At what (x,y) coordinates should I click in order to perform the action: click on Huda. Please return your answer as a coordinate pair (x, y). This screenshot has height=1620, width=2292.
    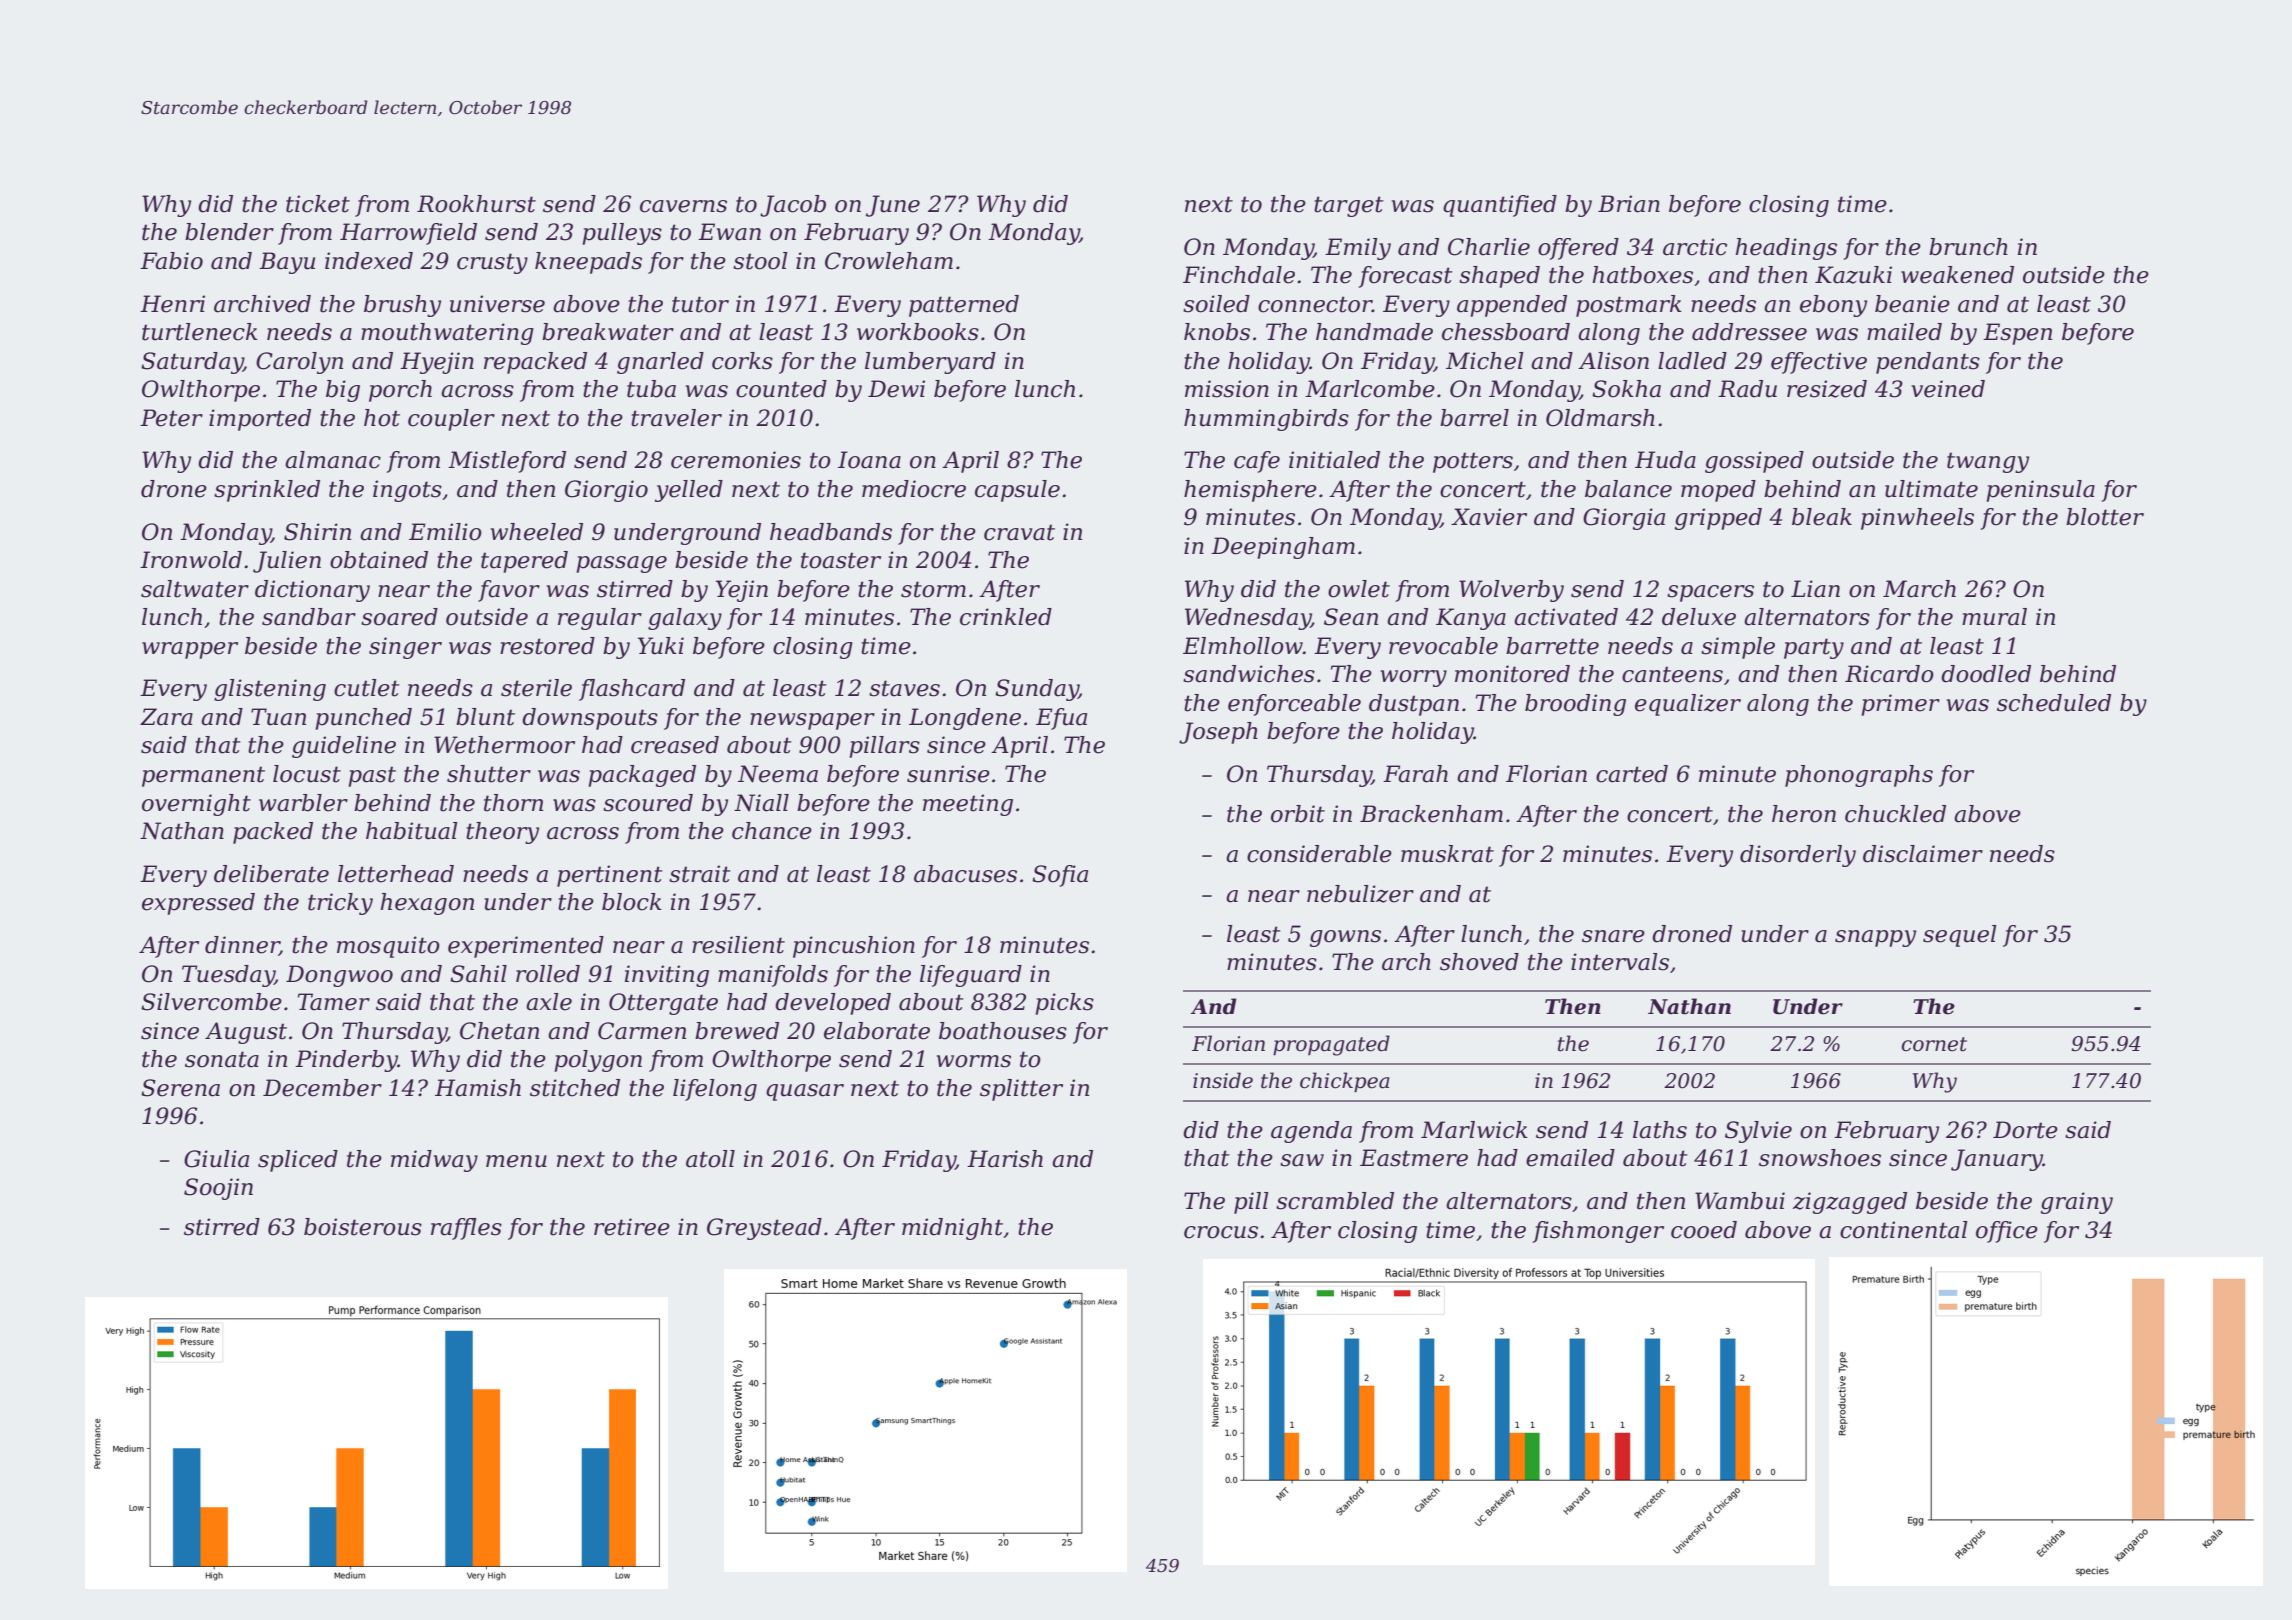
    Looking at the image, I should click on (1665, 460).
